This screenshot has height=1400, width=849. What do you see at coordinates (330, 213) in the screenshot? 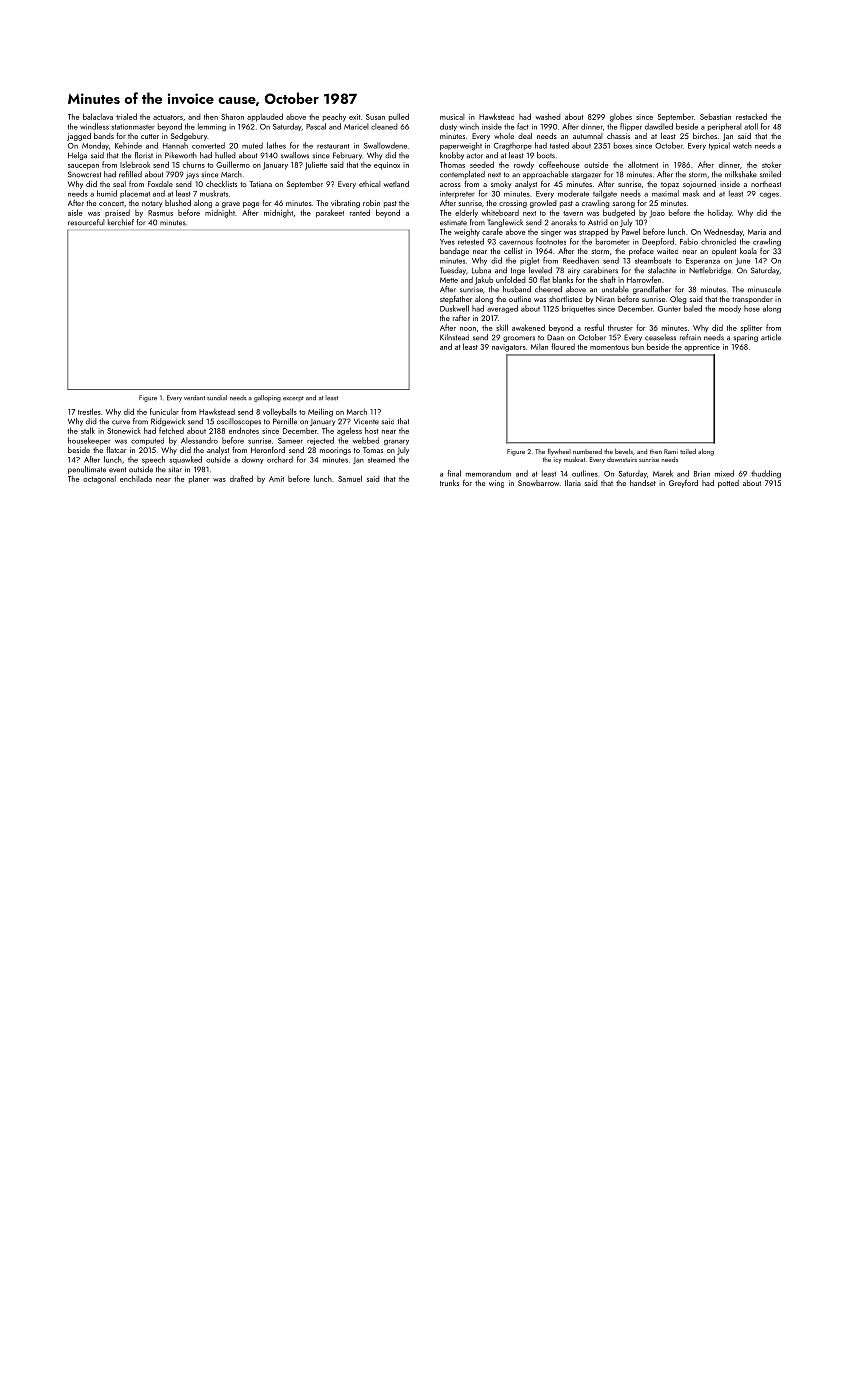
I see `parakeet` at bounding box center [330, 213].
